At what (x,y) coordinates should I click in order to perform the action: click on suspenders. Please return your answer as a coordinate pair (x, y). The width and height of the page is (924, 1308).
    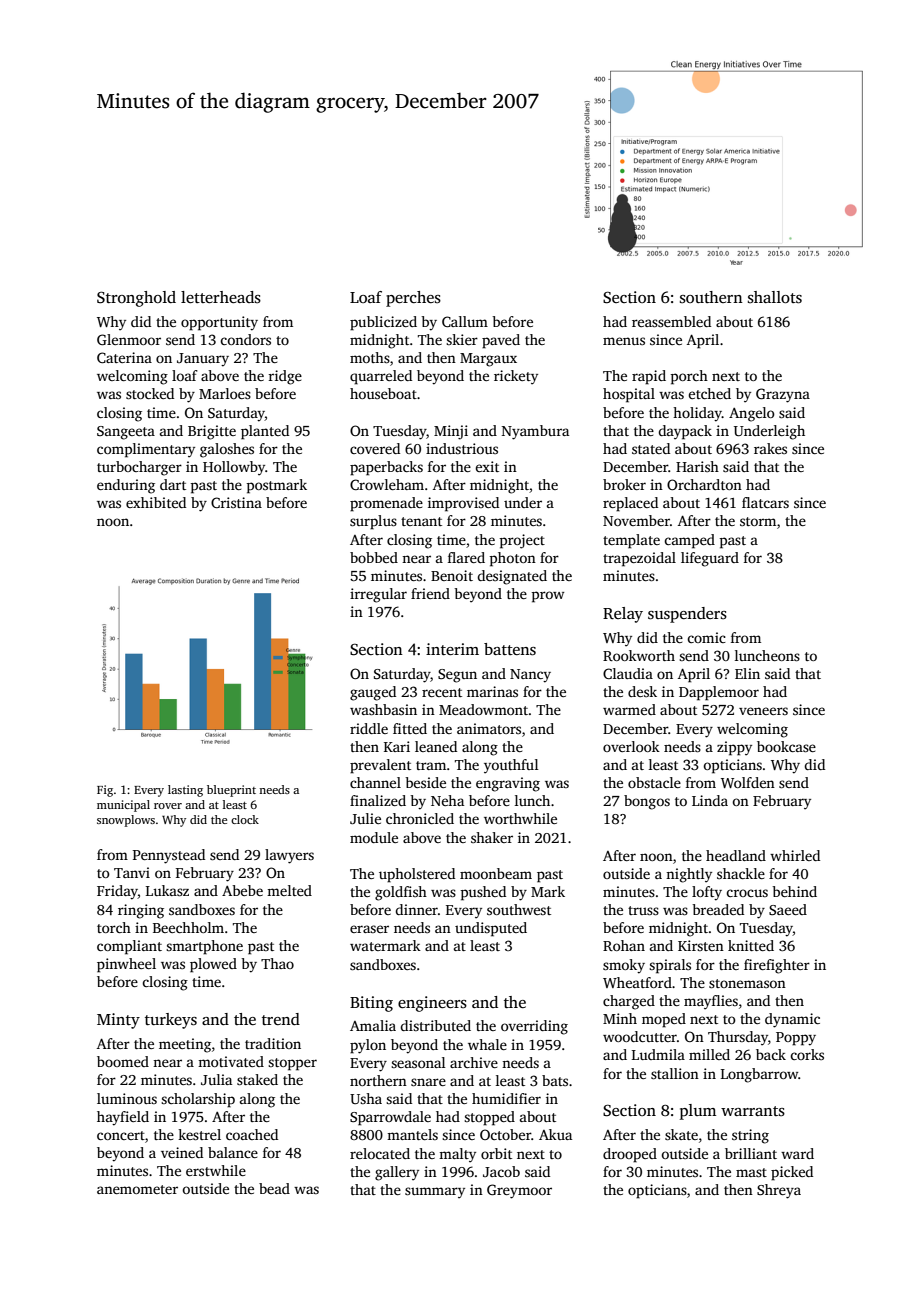
    Looking at the image, I should click on (687, 615).
